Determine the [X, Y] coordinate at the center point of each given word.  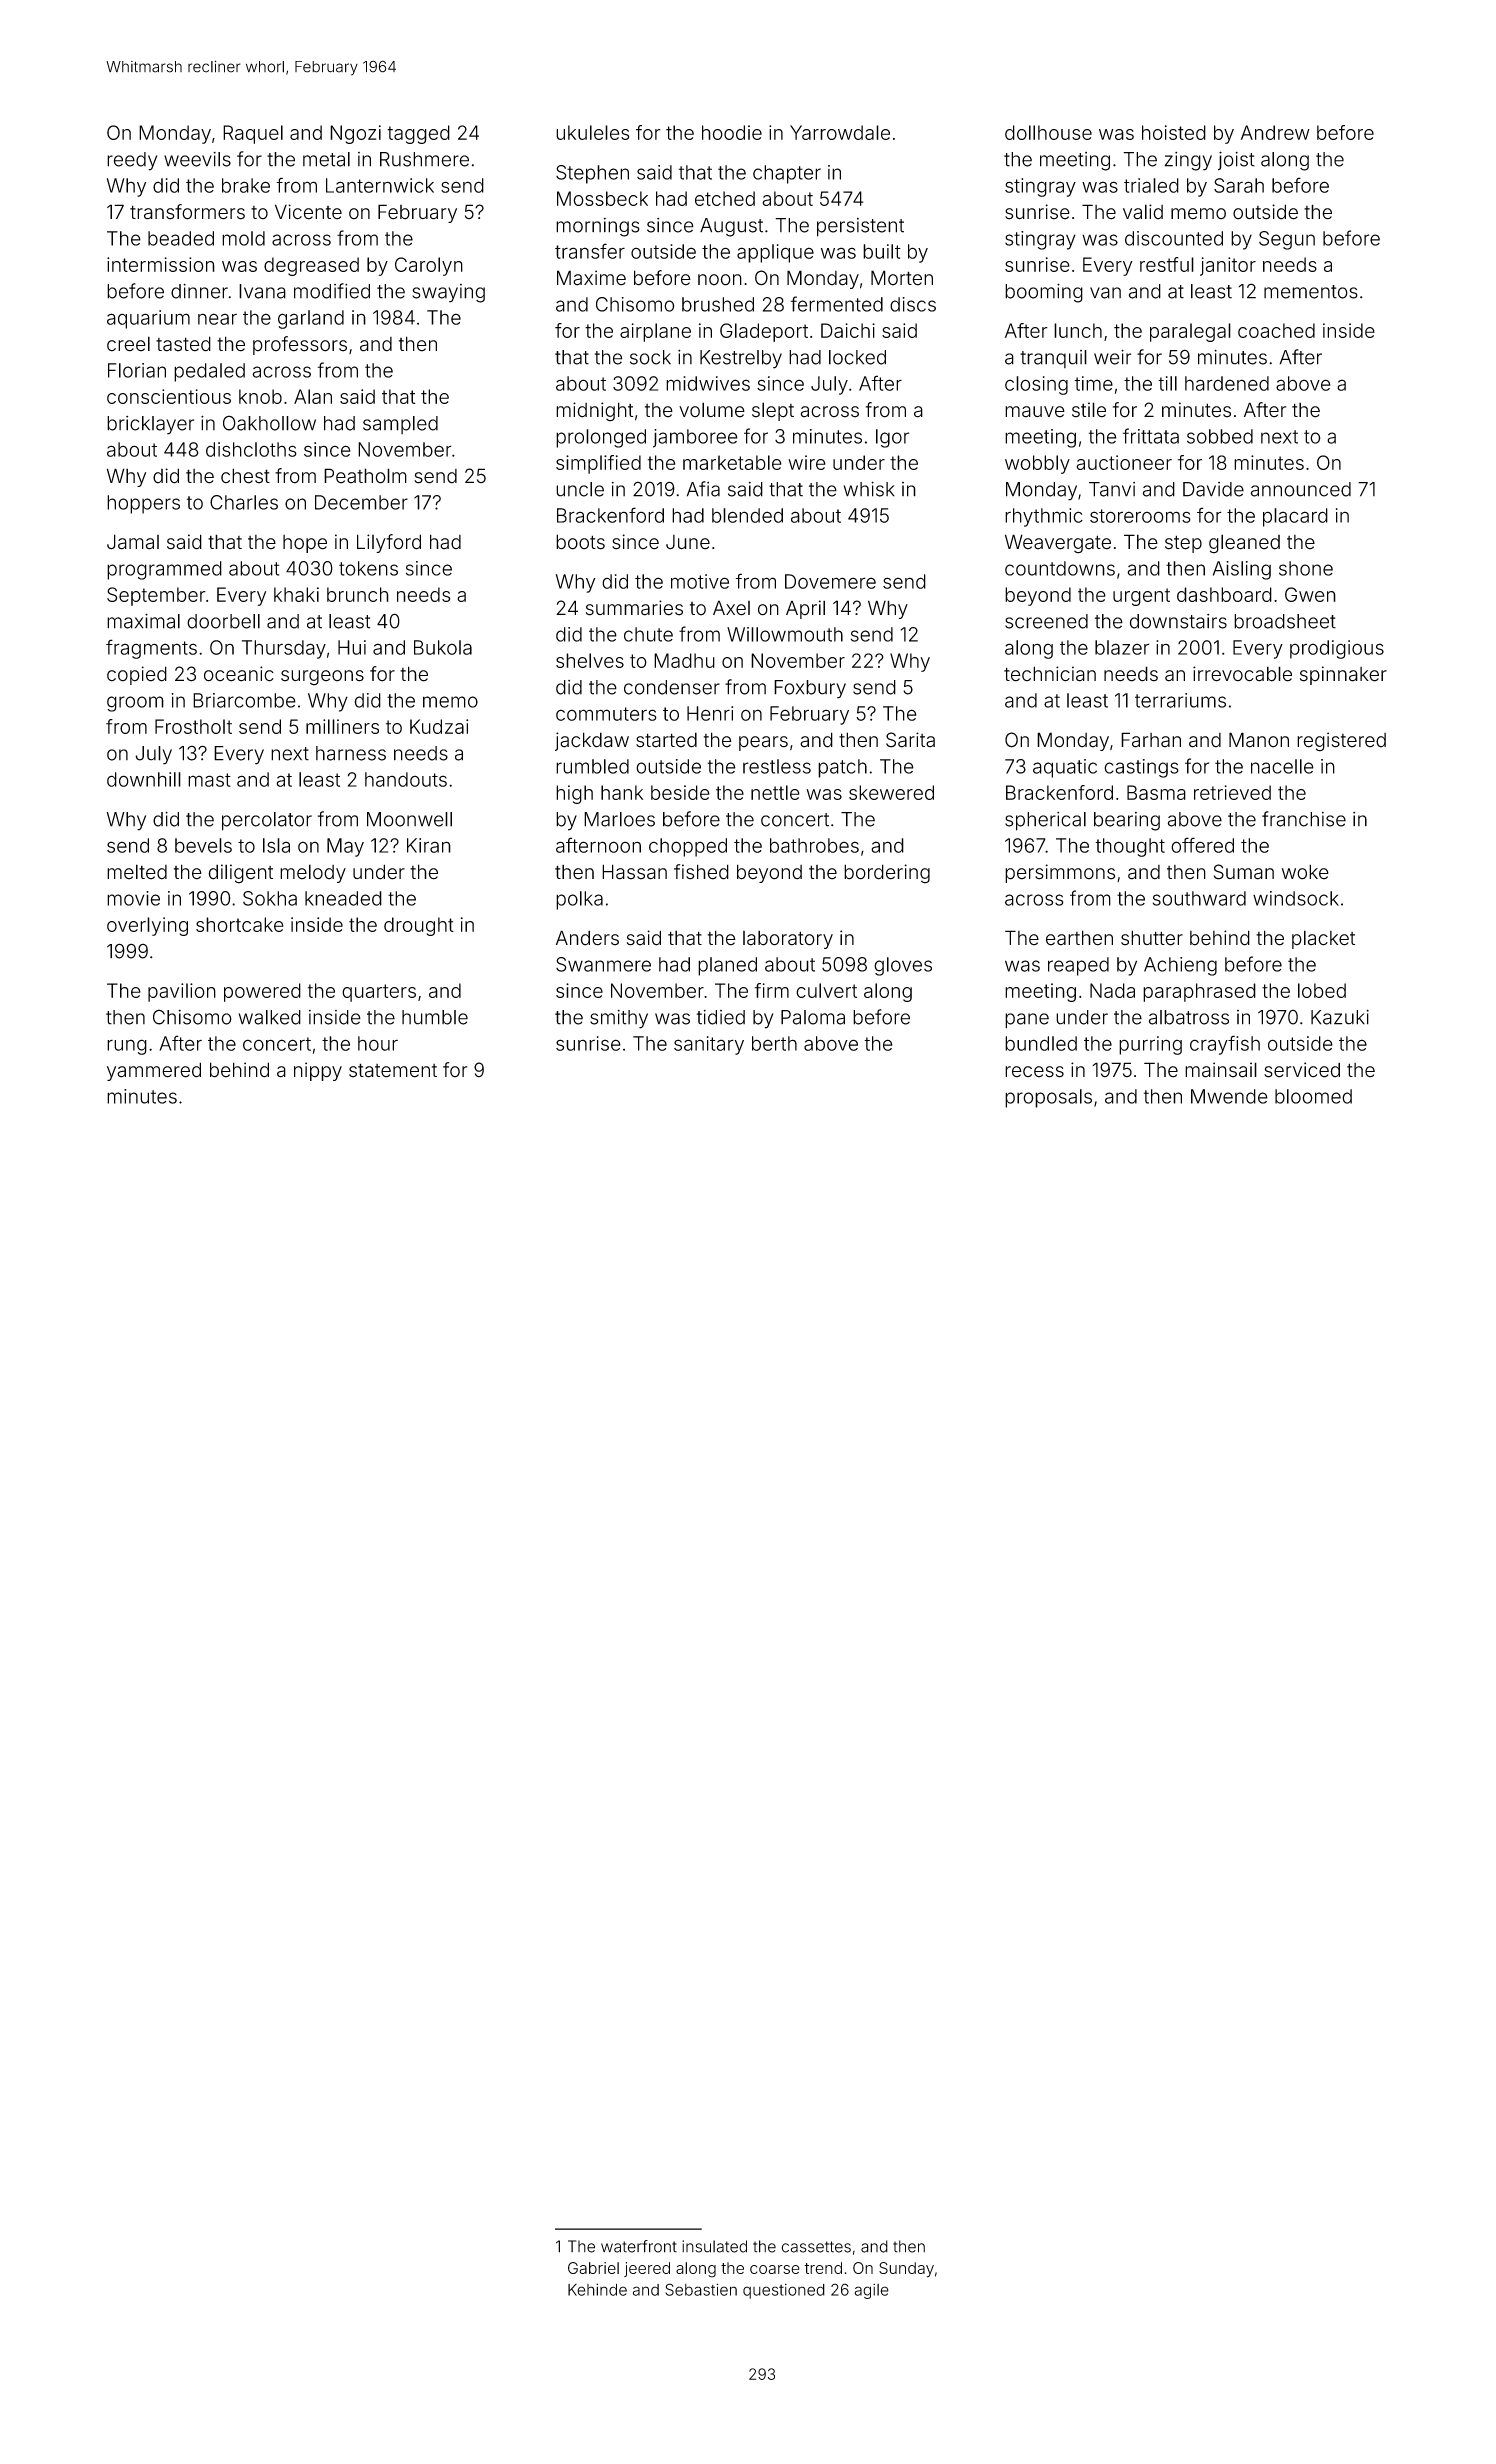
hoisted [1174, 132]
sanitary [709, 1045]
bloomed [1313, 1096]
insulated [714, 2246]
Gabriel [593, 2268]
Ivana [262, 291]
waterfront [639, 2246]
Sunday [906, 2270]
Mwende [1229, 1096]
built [882, 251]
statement [393, 1070]
